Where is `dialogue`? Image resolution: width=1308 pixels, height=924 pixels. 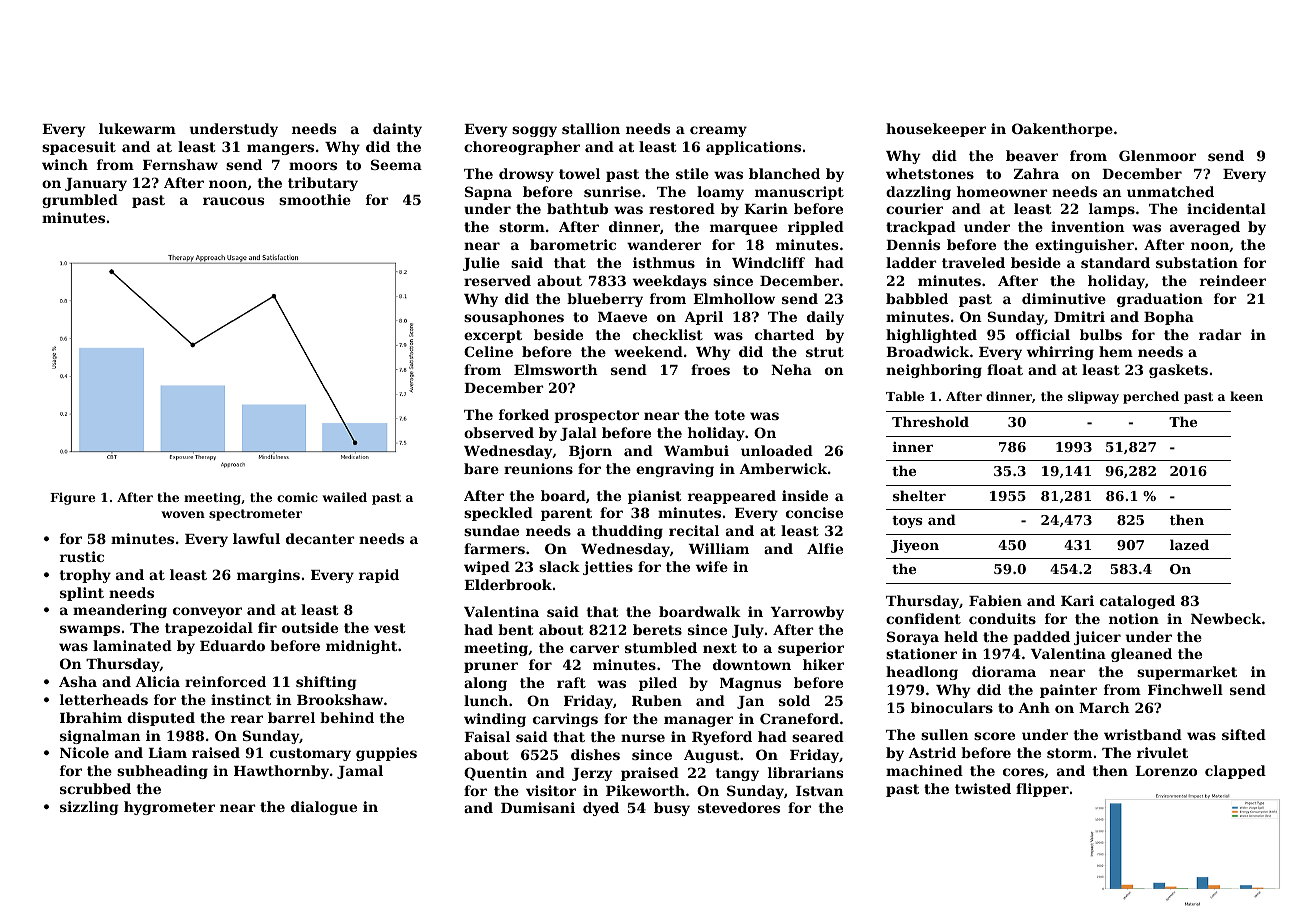 dialogue is located at coordinates (324, 808).
